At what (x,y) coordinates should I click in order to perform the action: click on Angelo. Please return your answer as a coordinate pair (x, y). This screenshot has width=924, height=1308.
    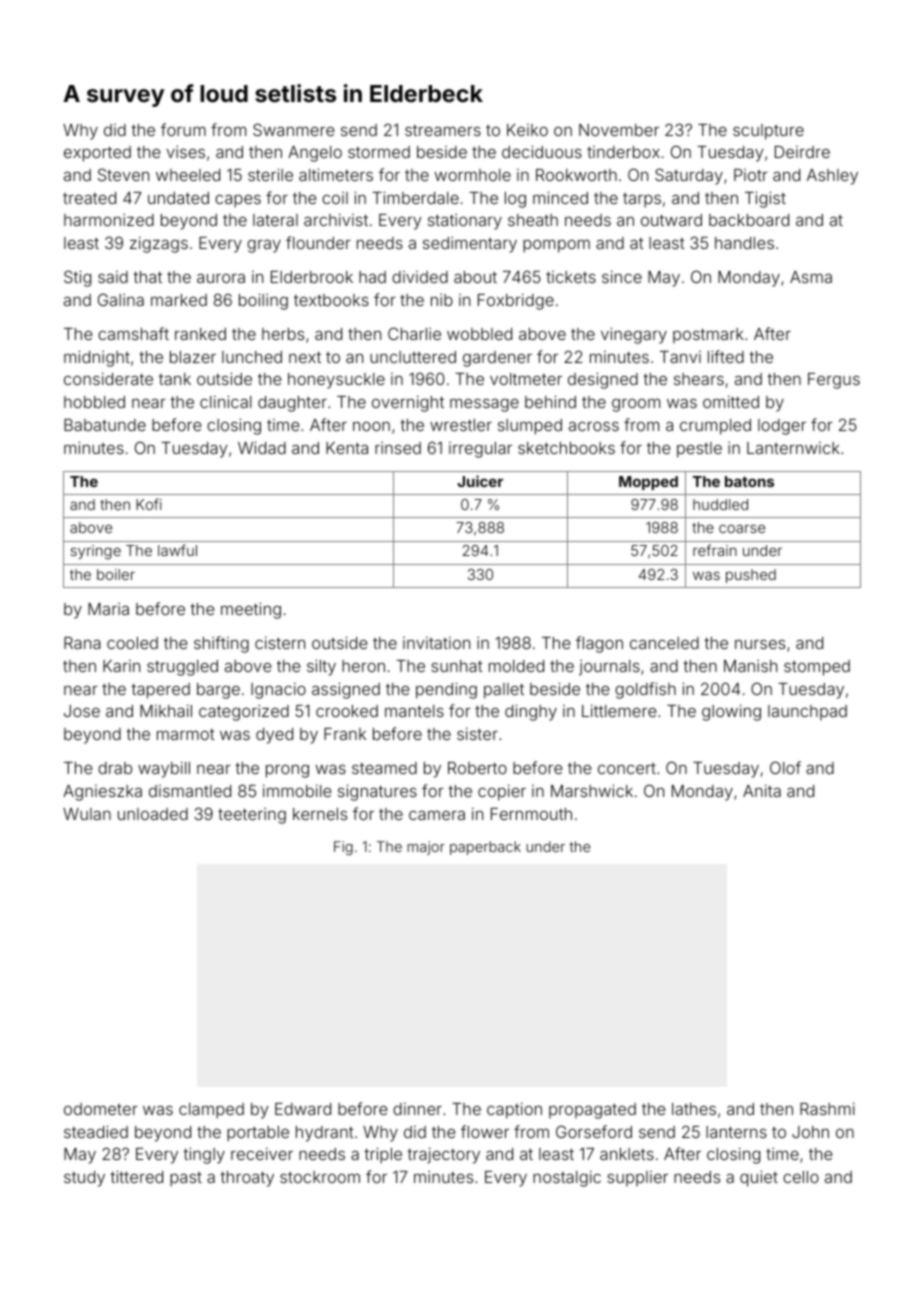
    Looking at the image, I should click on (315, 154).
